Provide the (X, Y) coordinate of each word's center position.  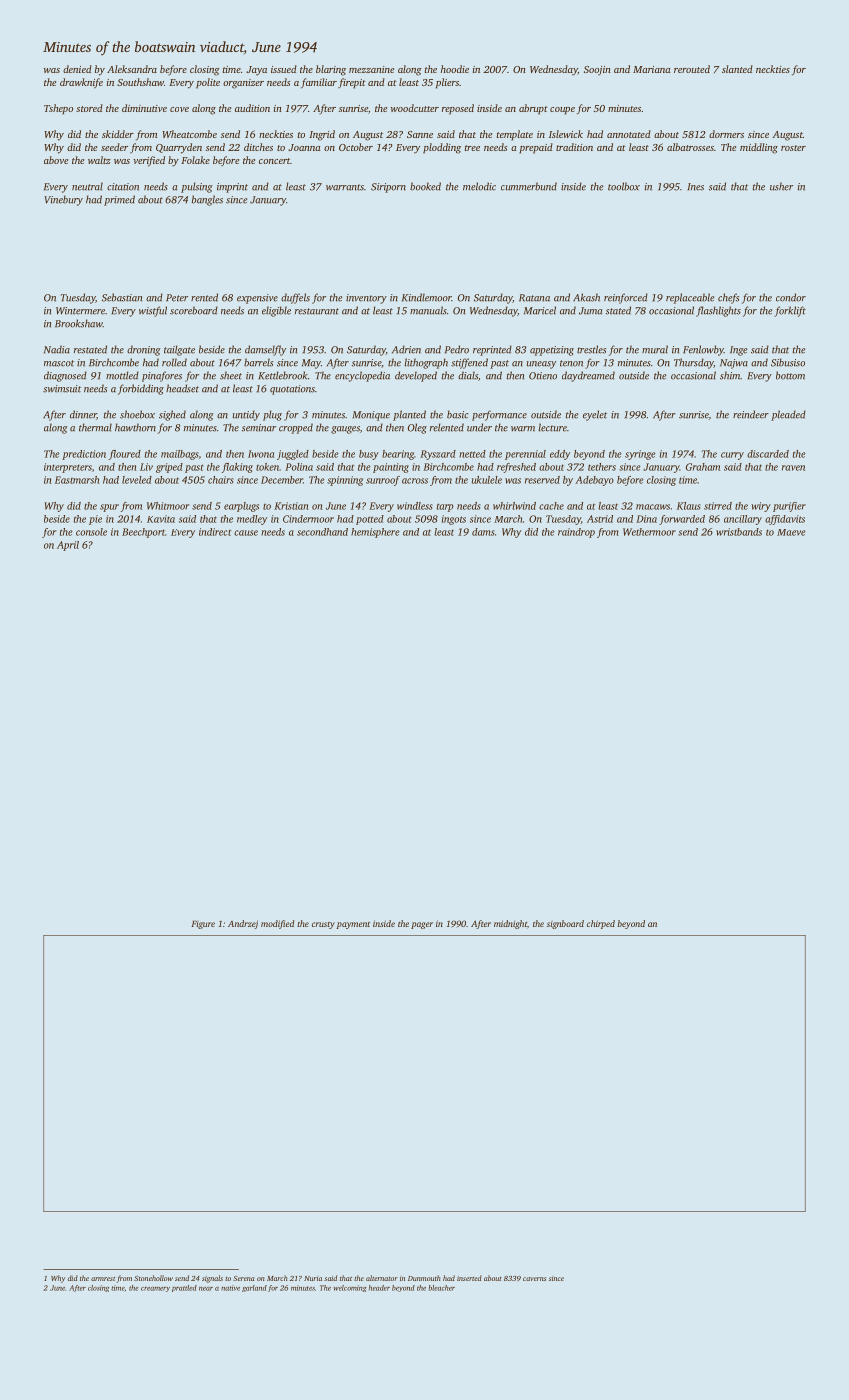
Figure (203, 925)
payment (353, 925)
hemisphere (375, 533)
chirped (601, 924)
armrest (103, 1279)
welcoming (349, 1288)
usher (781, 186)
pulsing (197, 187)
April (68, 546)
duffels (295, 298)
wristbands (739, 532)
